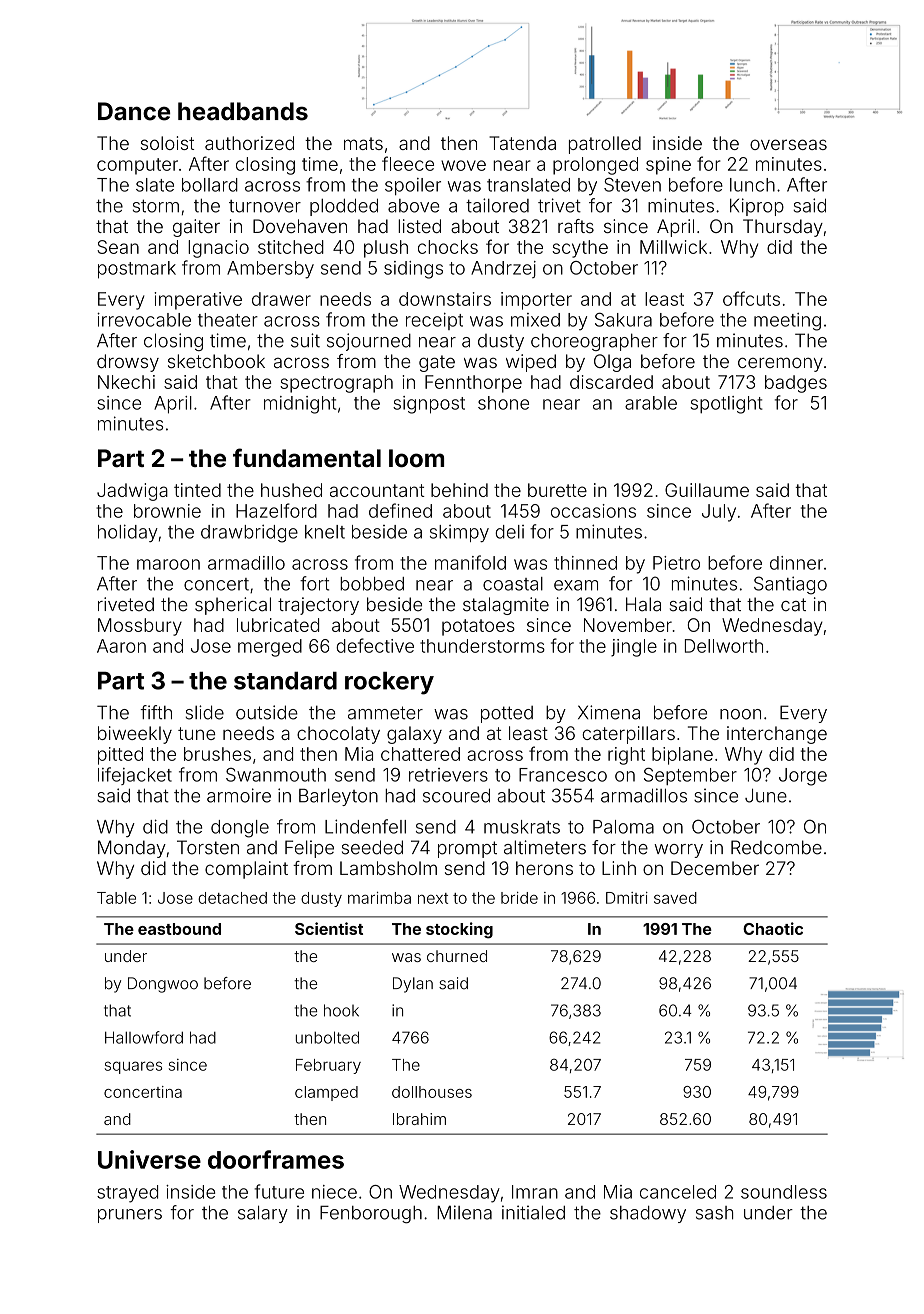 Image resolution: width=924 pixels, height=1314 pixels. I want to click on muskrats, so click(522, 827).
